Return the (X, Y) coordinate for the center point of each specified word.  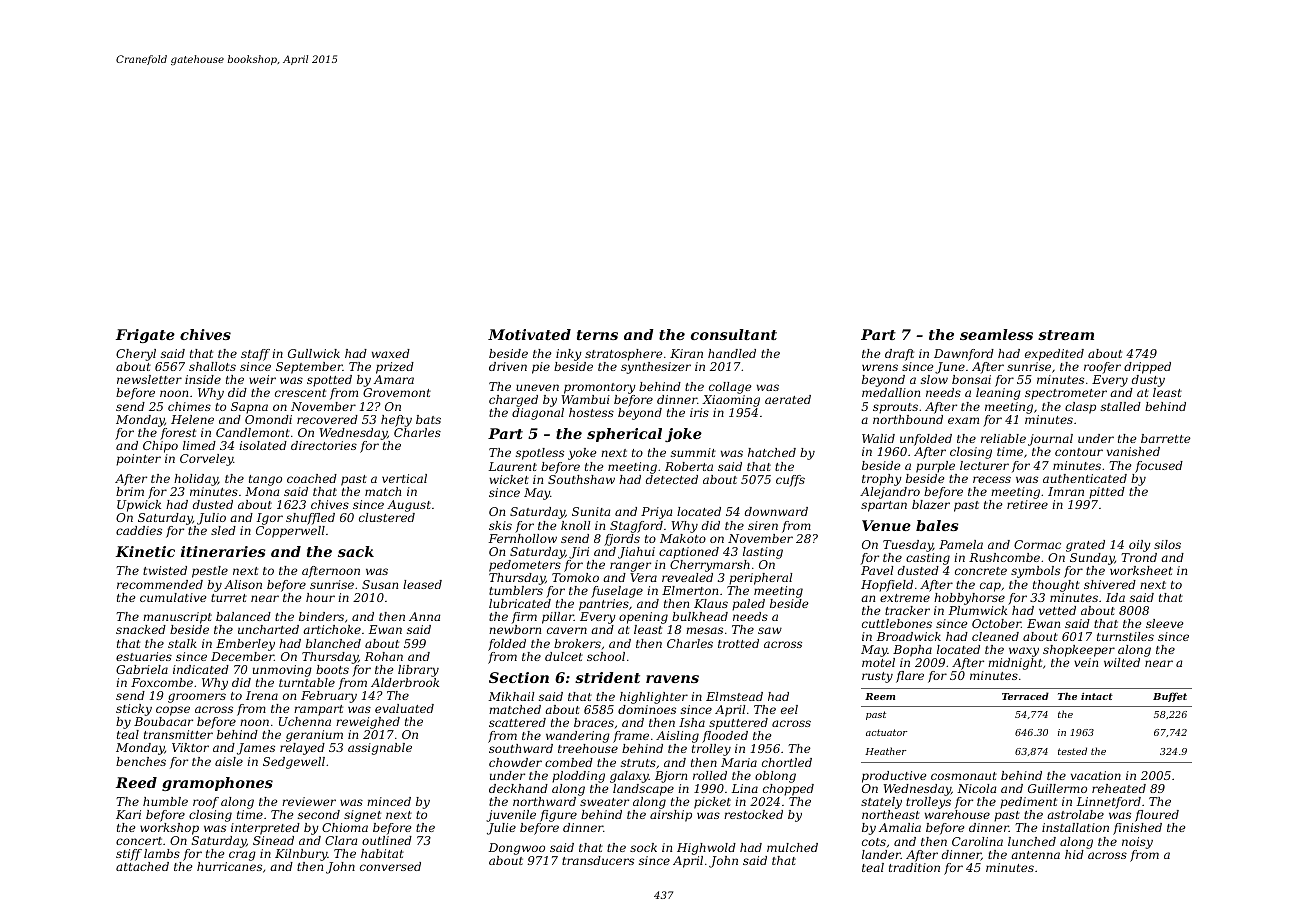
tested (1072, 751)
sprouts (895, 408)
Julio (211, 519)
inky (569, 355)
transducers (598, 860)
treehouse (588, 748)
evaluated (404, 708)
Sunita (591, 511)
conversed (390, 866)
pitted (1107, 493)
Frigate (145, 336)
